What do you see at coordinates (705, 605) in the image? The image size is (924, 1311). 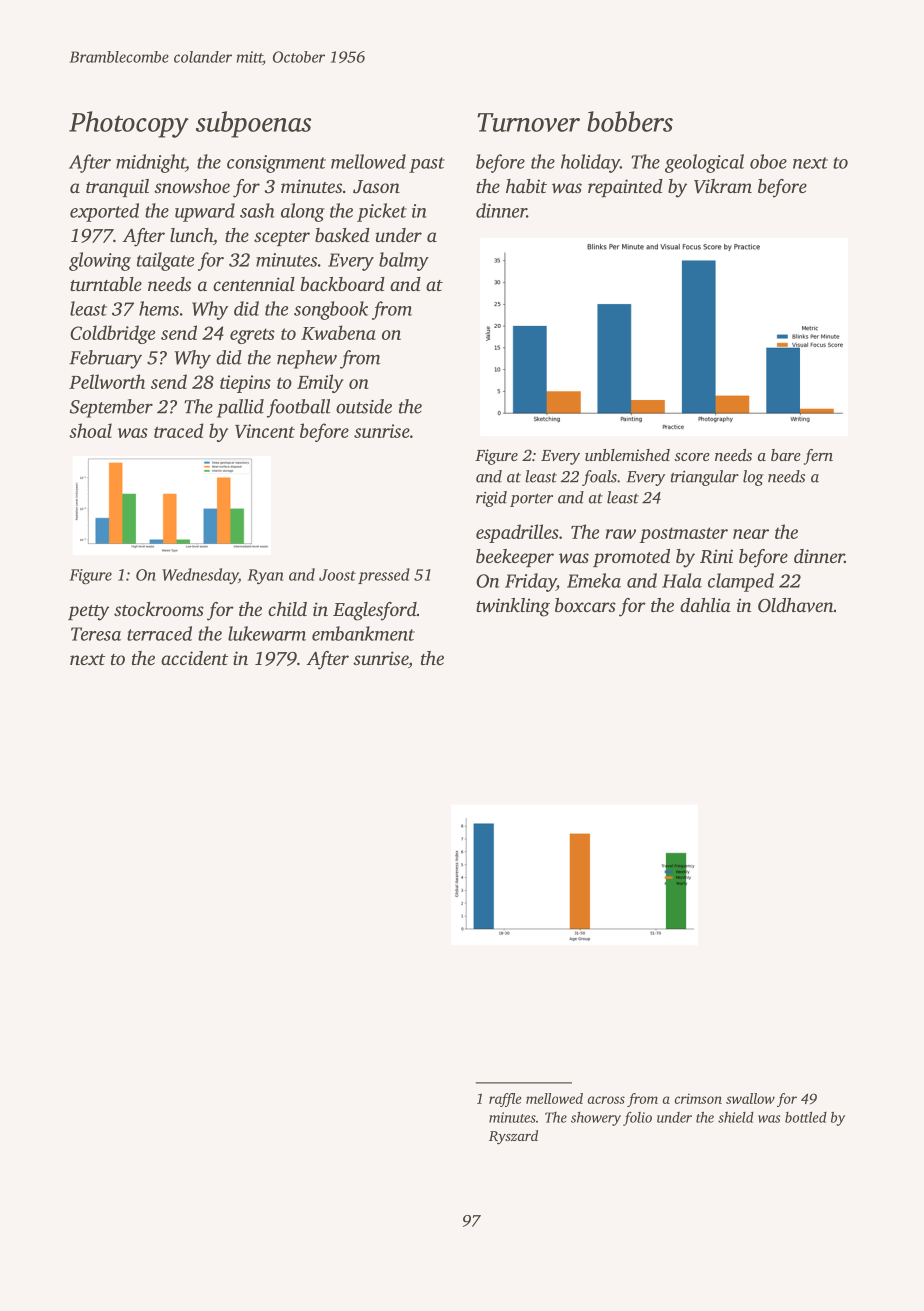 I see `dahlia` at bounding box center [705, 605].
